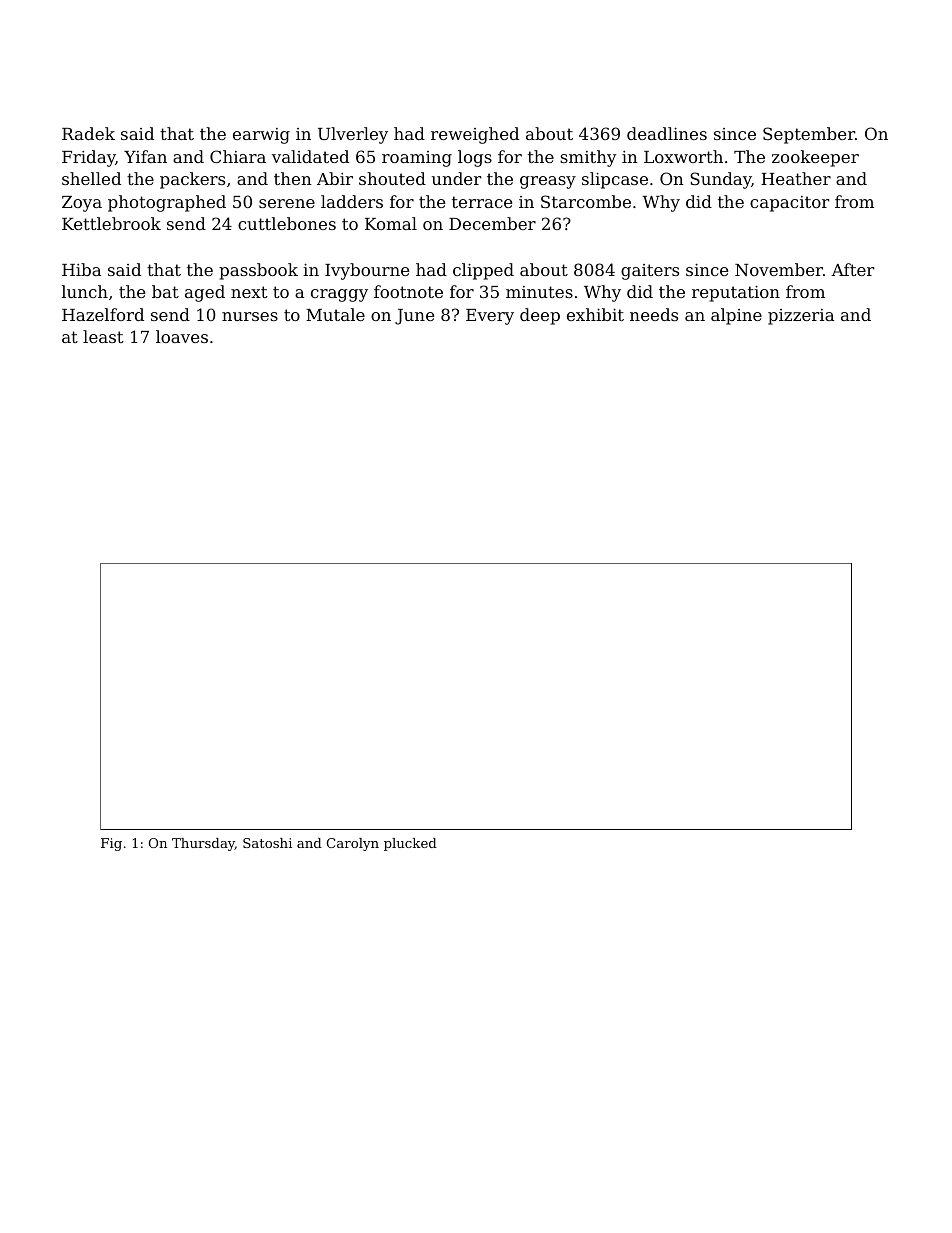 The image size is (952, 1233). Describe the element at coordinates (414, 317) in the page. I see `June` at that location.
